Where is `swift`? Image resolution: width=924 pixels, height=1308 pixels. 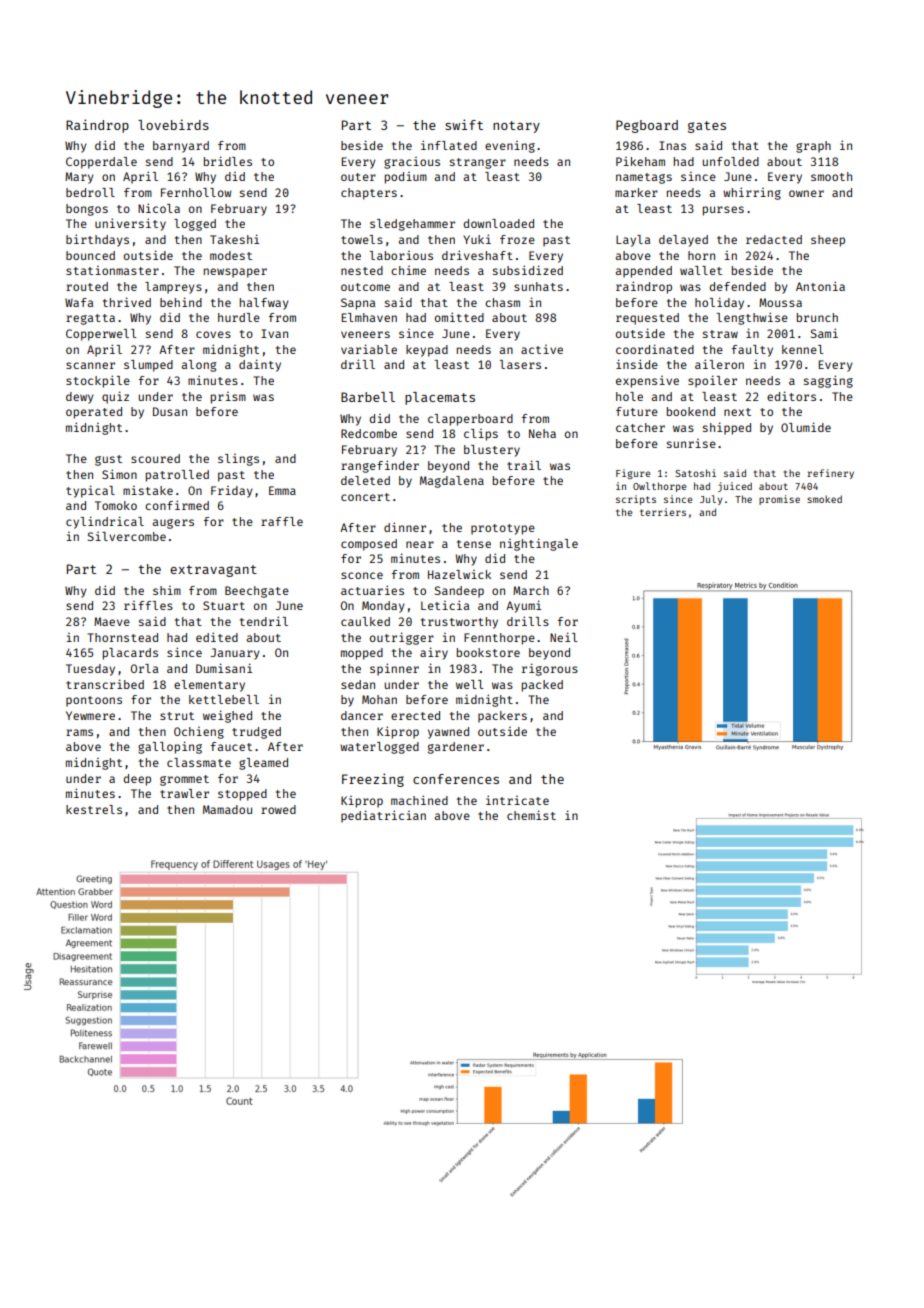
swift is located at coordinates (464, 124).
